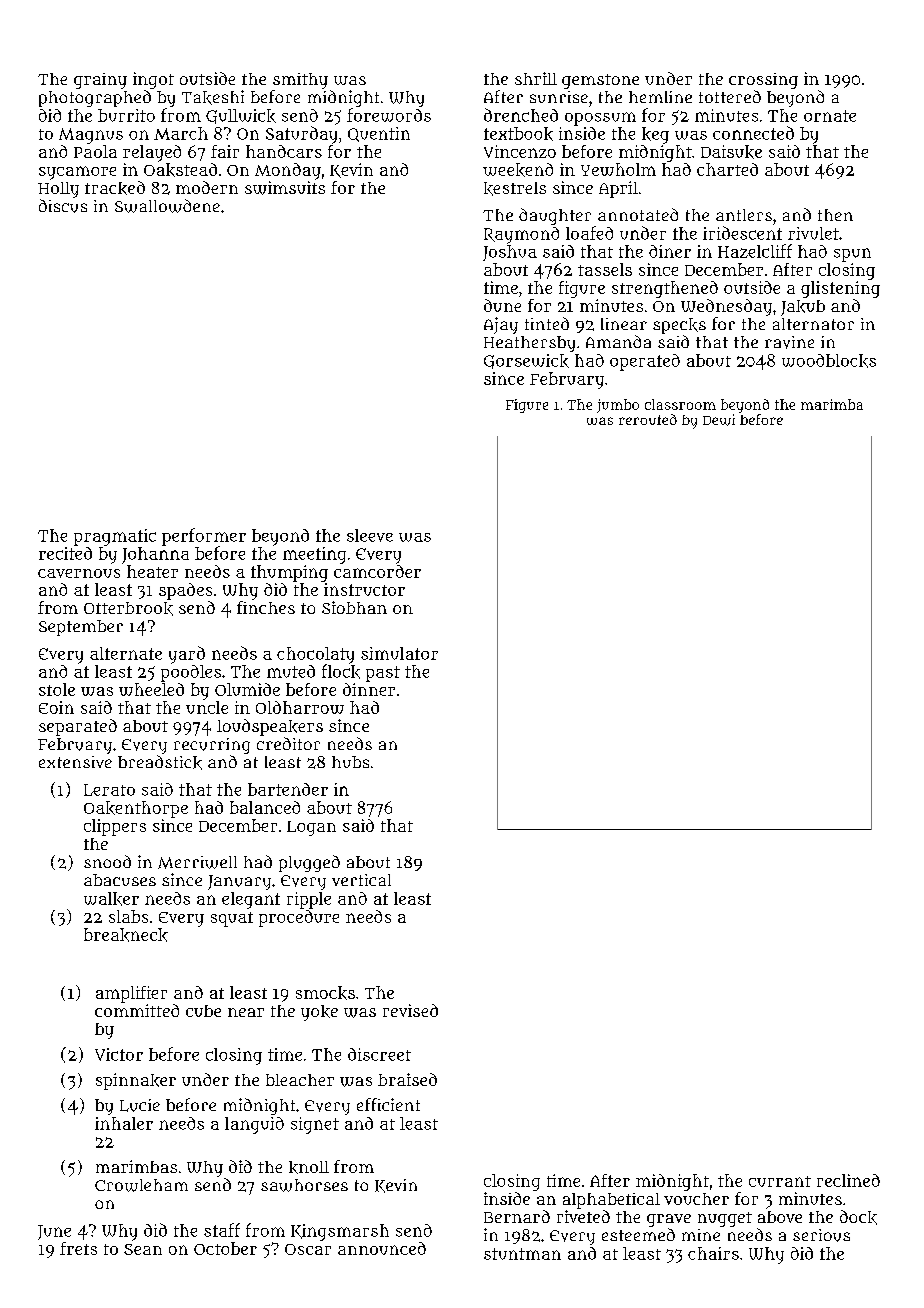  What do you see at coordinates (763, 81) in the page?
I see `crossing` at bounding box center [763, 81].
